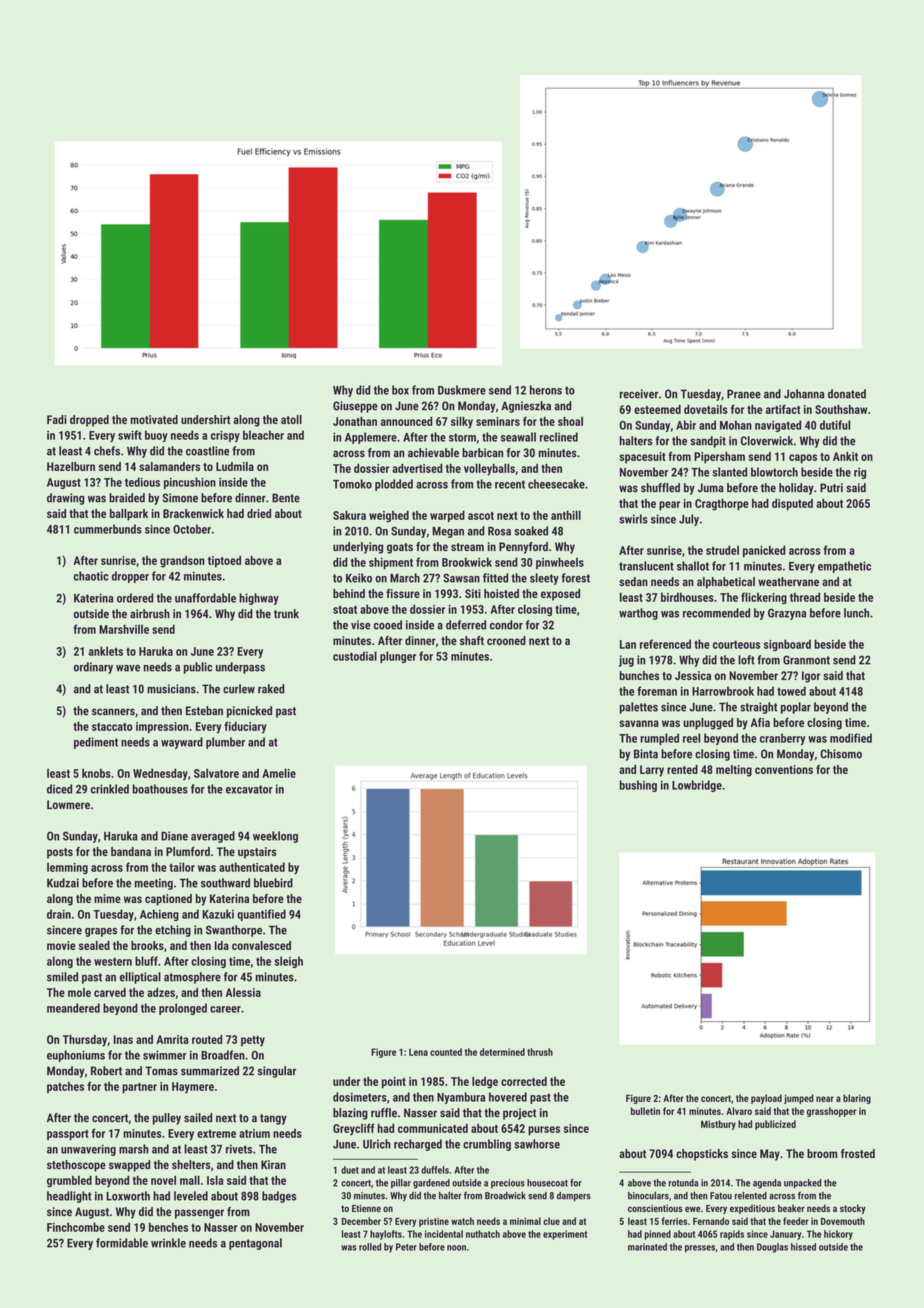  What do you see at coordinates (788, 581) in the screenshot?
I see `weathervane` at bounding box center [788, 581].
